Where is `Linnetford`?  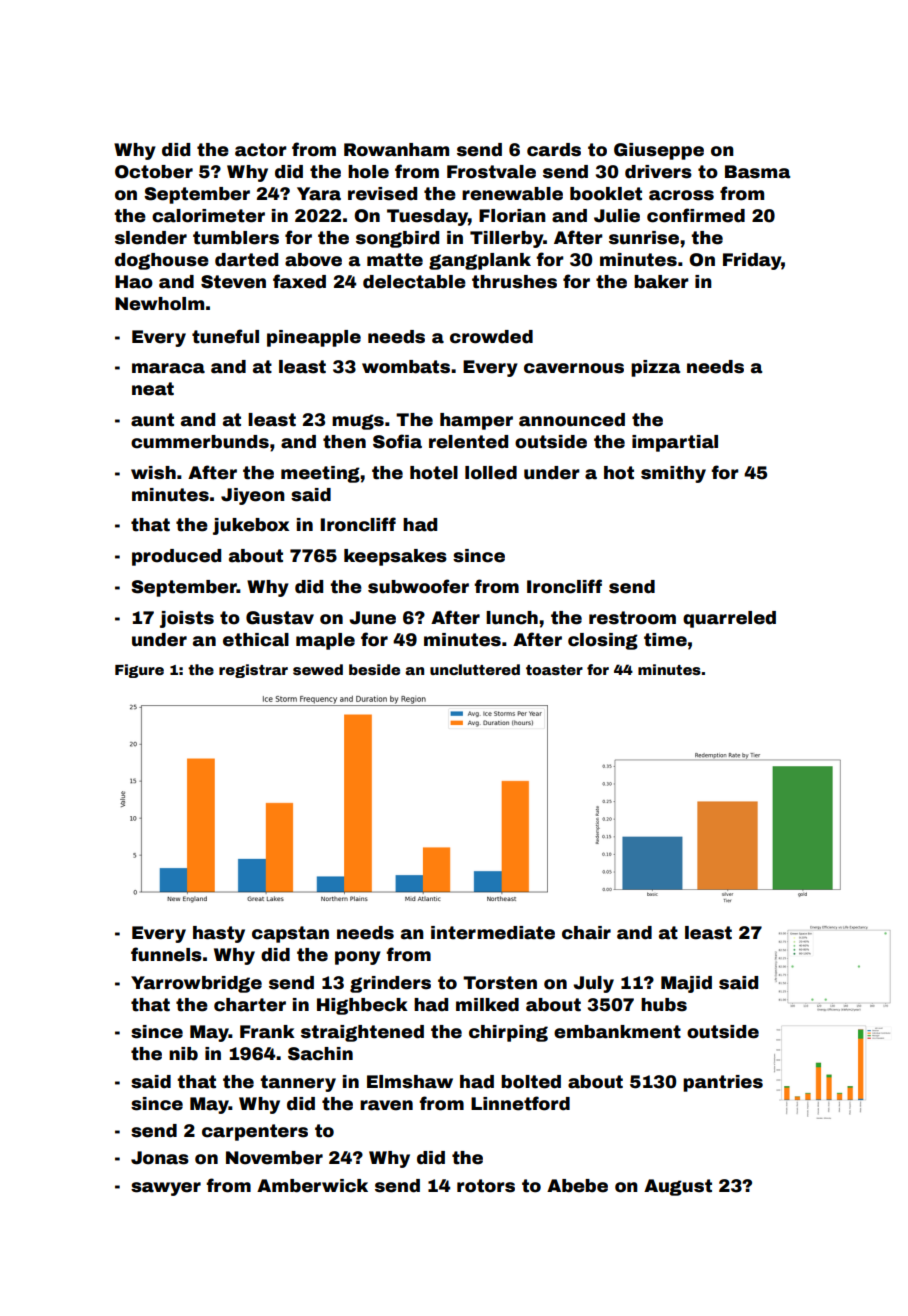 Linnetford is located at coordinates (520, 1103).
